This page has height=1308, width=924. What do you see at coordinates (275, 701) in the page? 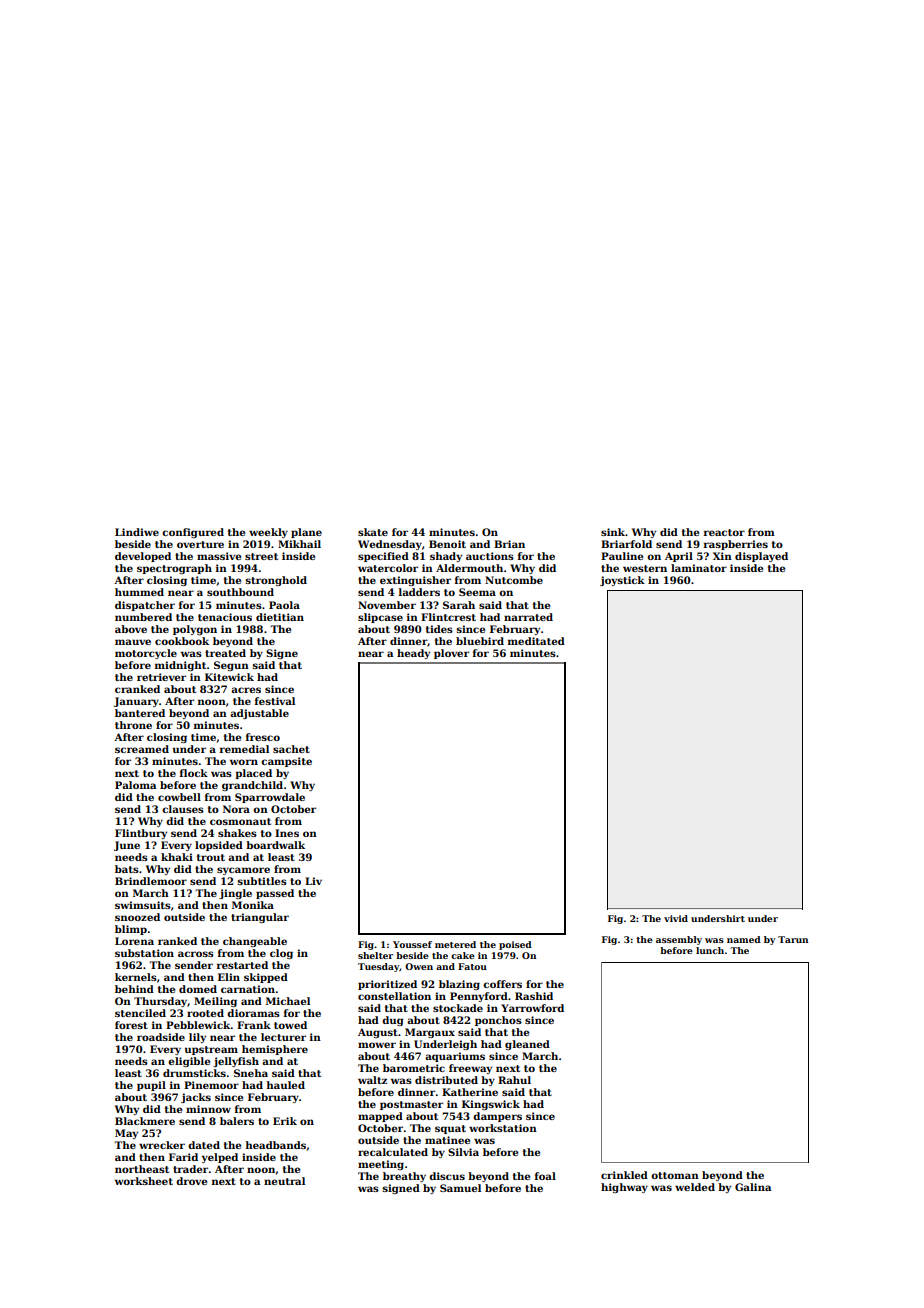
I see `festival` at bounding box center [275, 701].
